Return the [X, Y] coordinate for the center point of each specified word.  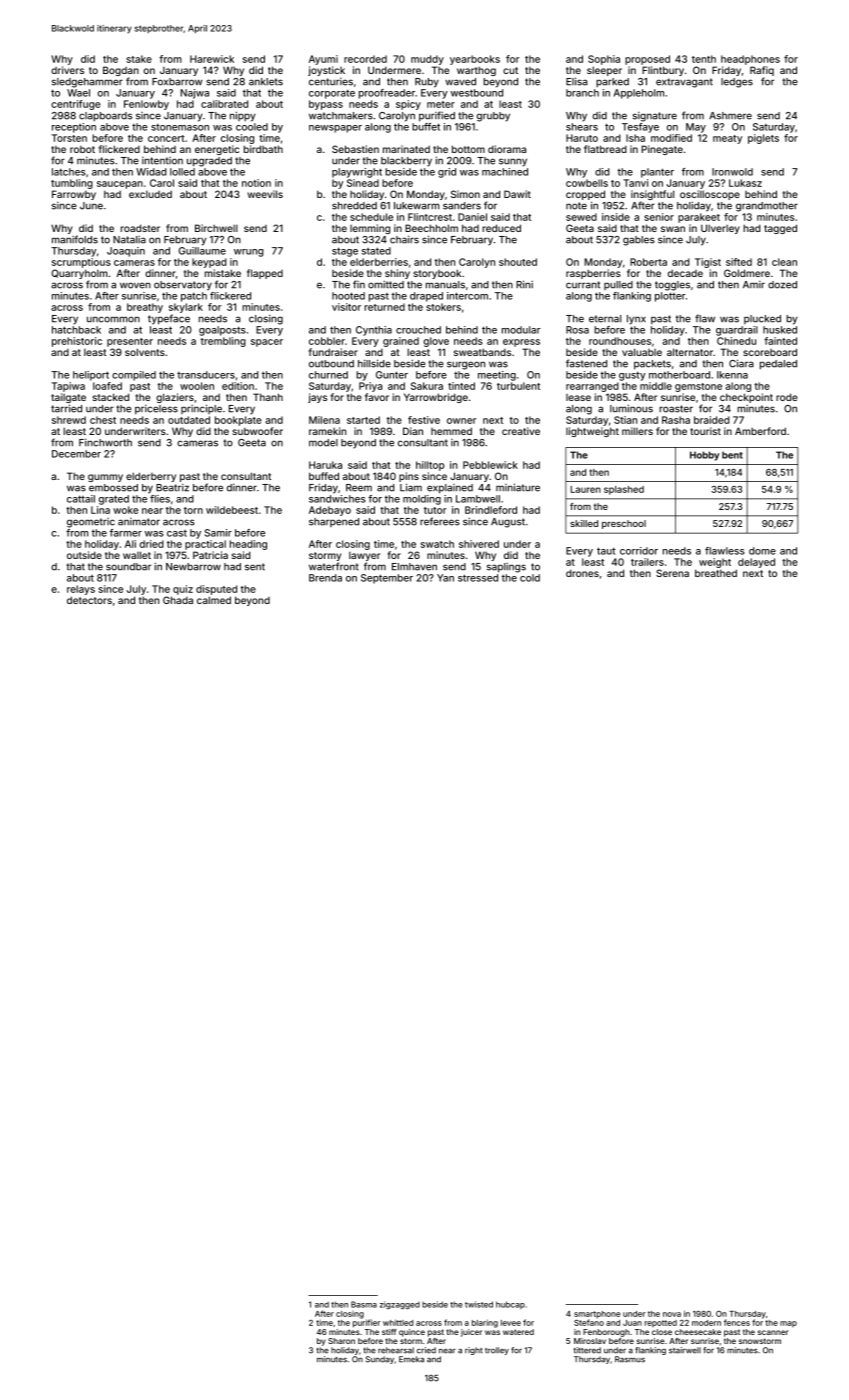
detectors [89, 600]
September [387, 579]
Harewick [212, 59]
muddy [427, 60]
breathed [716, 573]
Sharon [341, 1341]
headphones [750, 60]
